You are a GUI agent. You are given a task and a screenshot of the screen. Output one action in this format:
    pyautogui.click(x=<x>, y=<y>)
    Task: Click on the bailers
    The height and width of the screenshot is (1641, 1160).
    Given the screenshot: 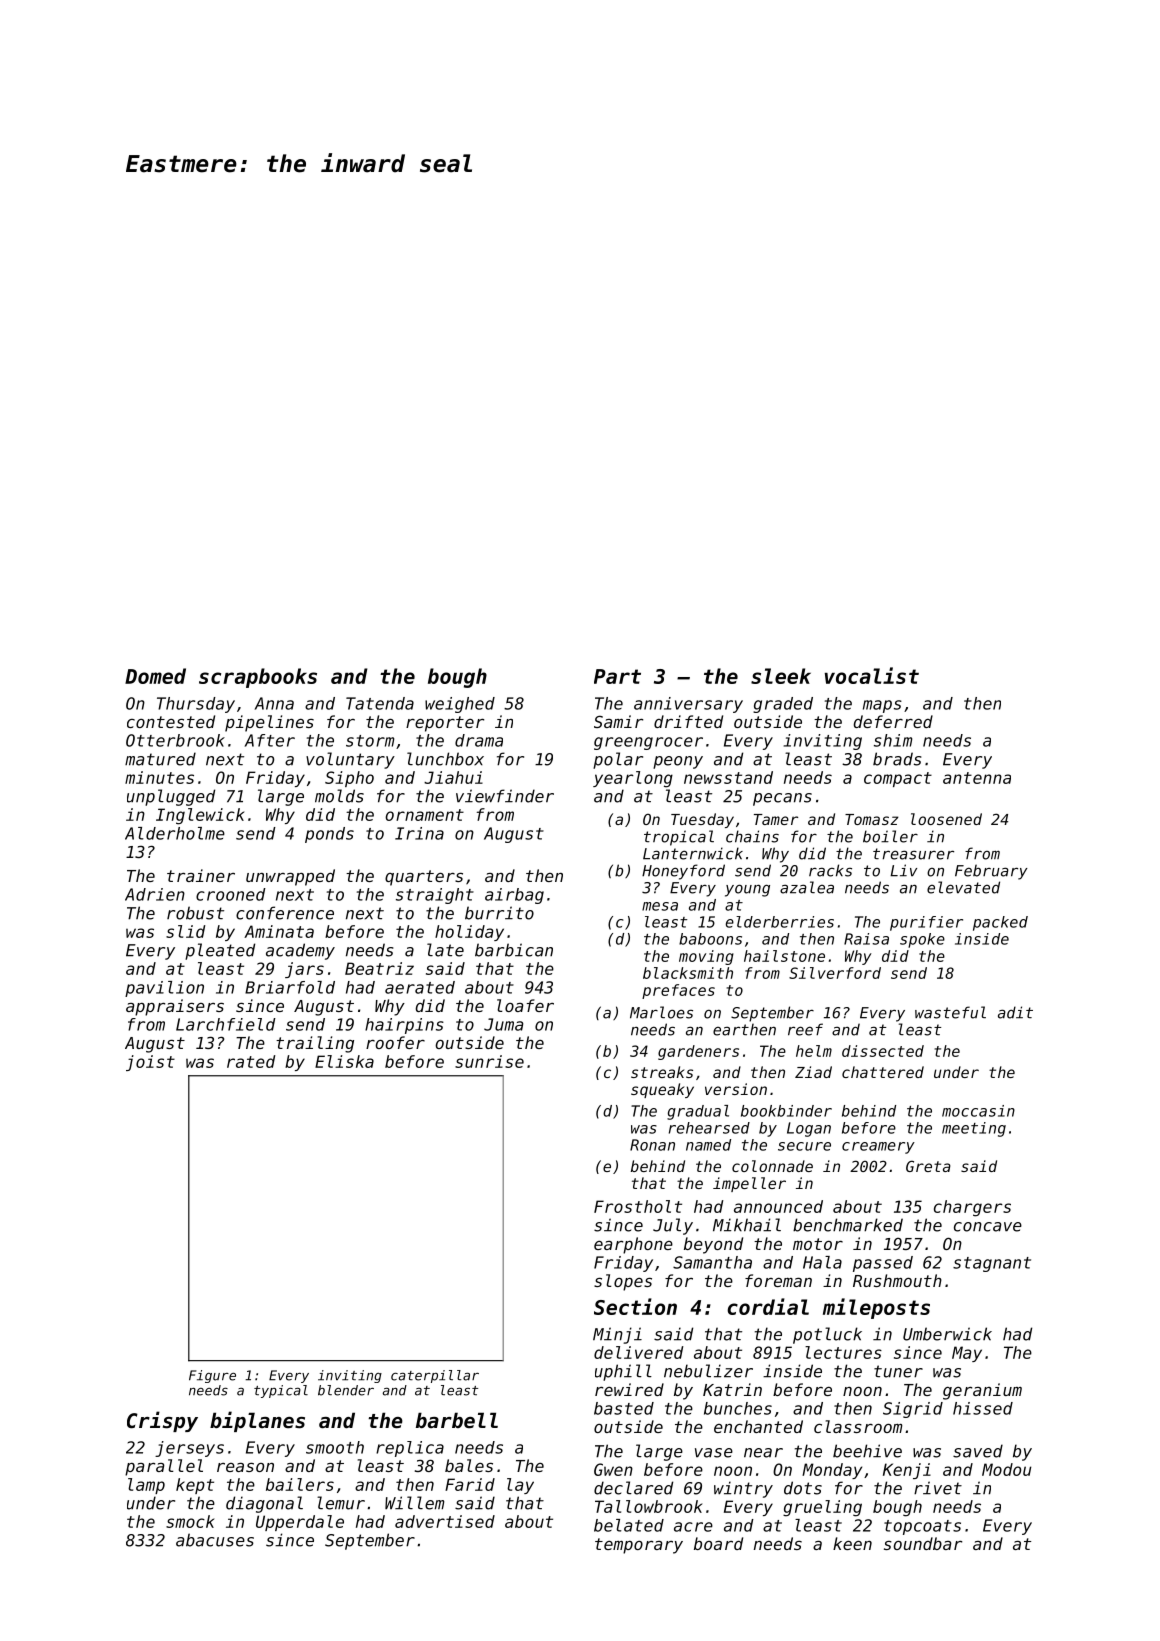 What is the action you would take?
    pyautogui.click(x=300, y=1484)
